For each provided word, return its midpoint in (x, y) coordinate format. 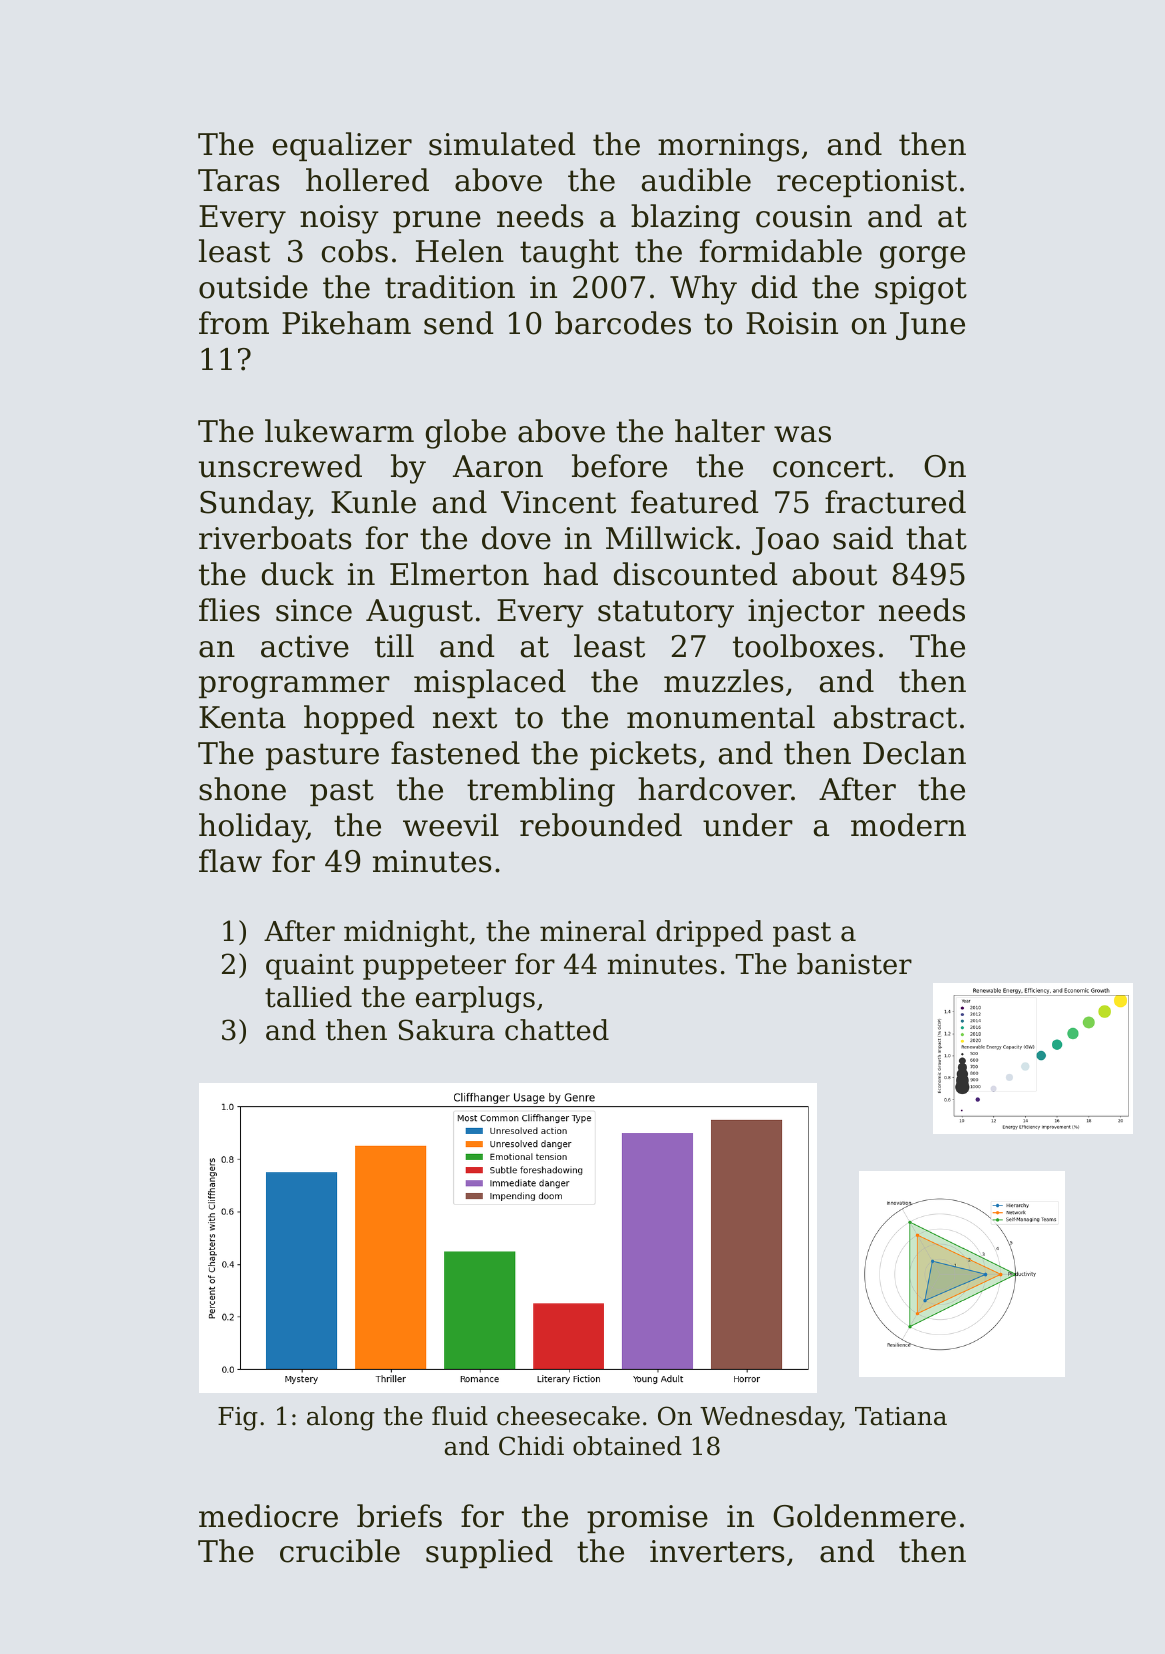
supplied (489, 1553)
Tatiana (901, 1416)
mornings (728, 147)
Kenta (242, 717)
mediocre (268, 1516)
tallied (308, 997)
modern (908, 825)
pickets (643, 755)
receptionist (867, 183)
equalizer (342, 146)
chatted (557, 1030)
